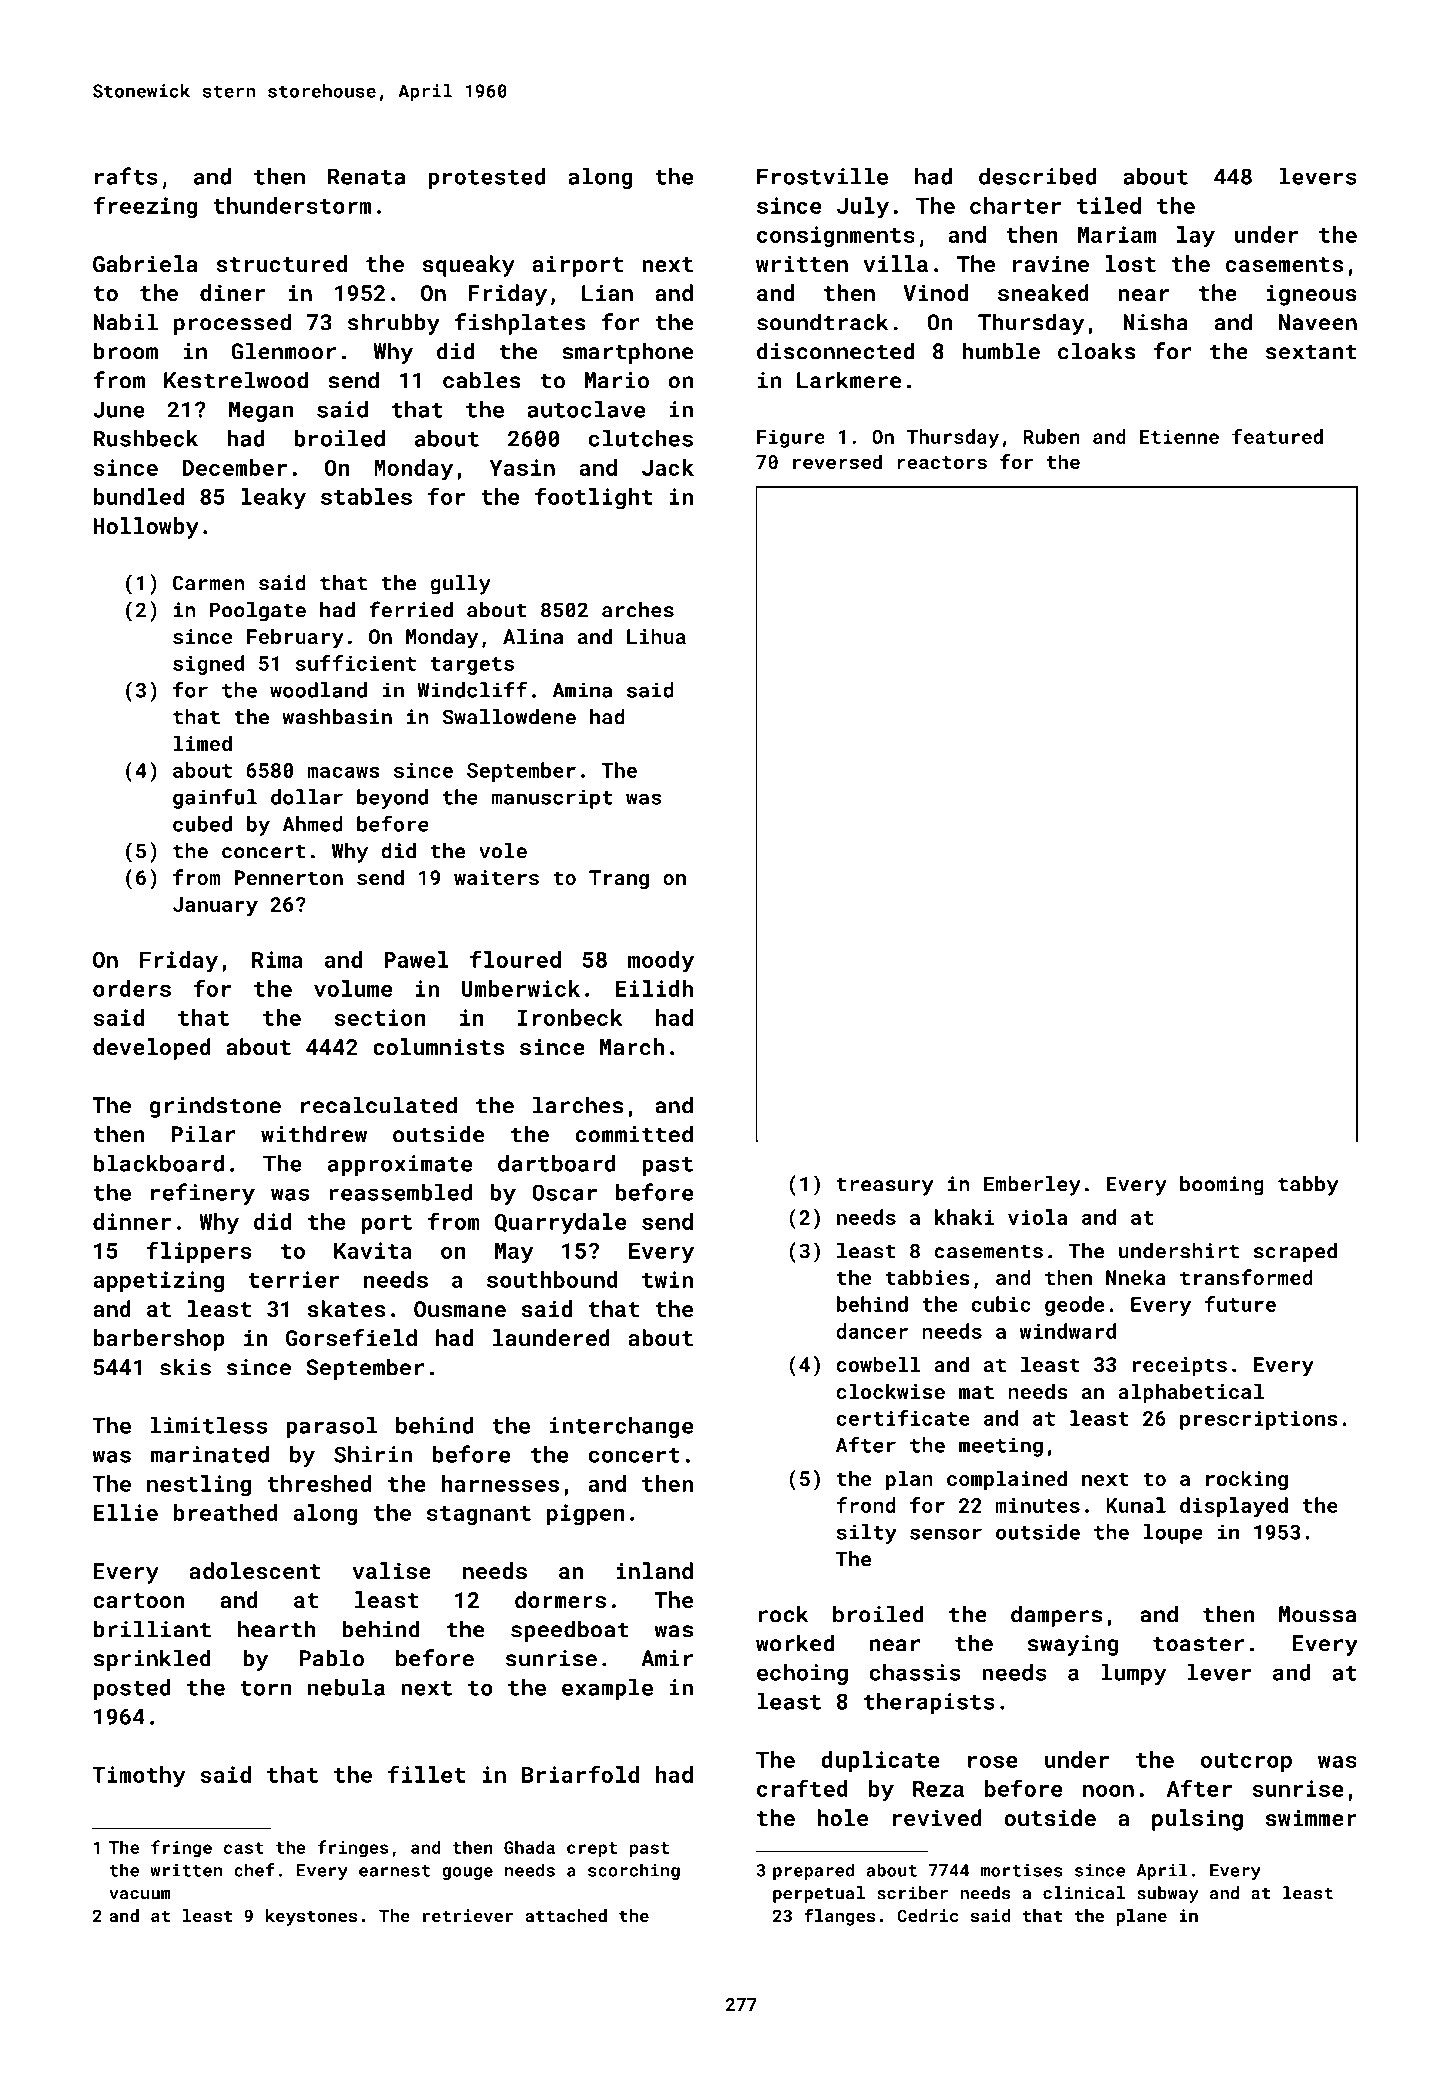  What do you see at coordinates (627, 353) in the page?
I see `smartphone` at bounding box center [627, 353].
